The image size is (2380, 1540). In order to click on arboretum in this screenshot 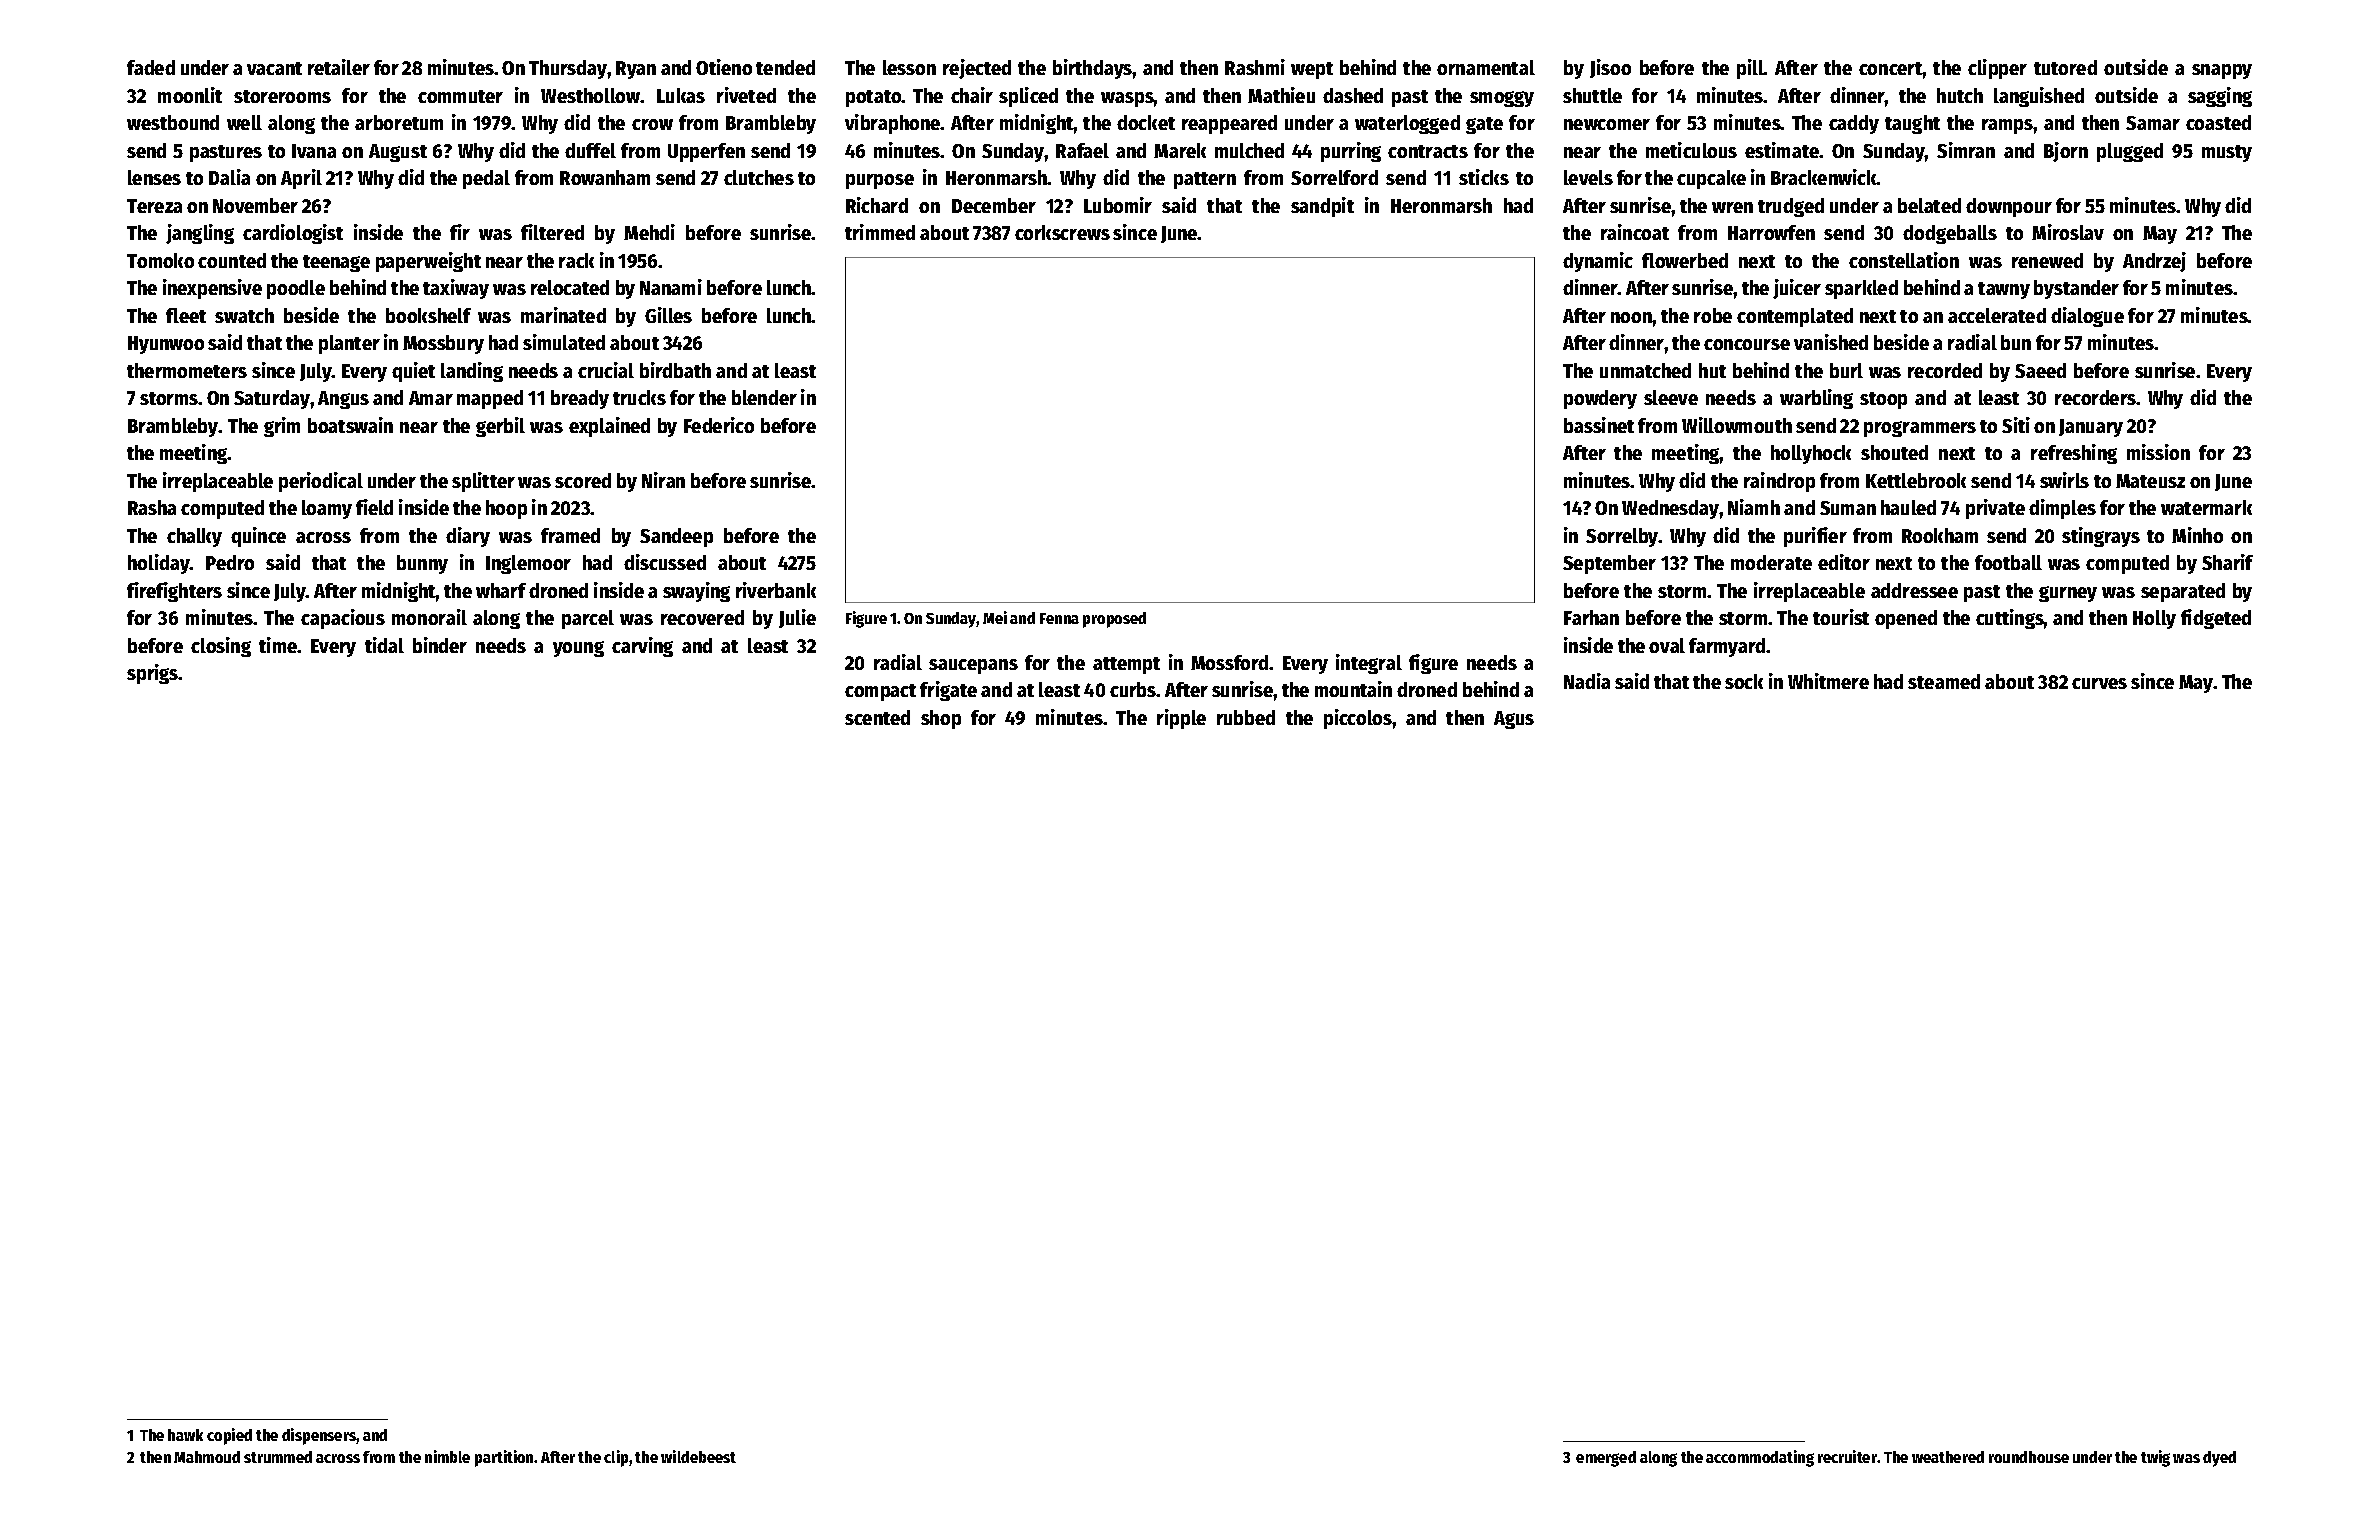, I will do `click(399, 122)`.
